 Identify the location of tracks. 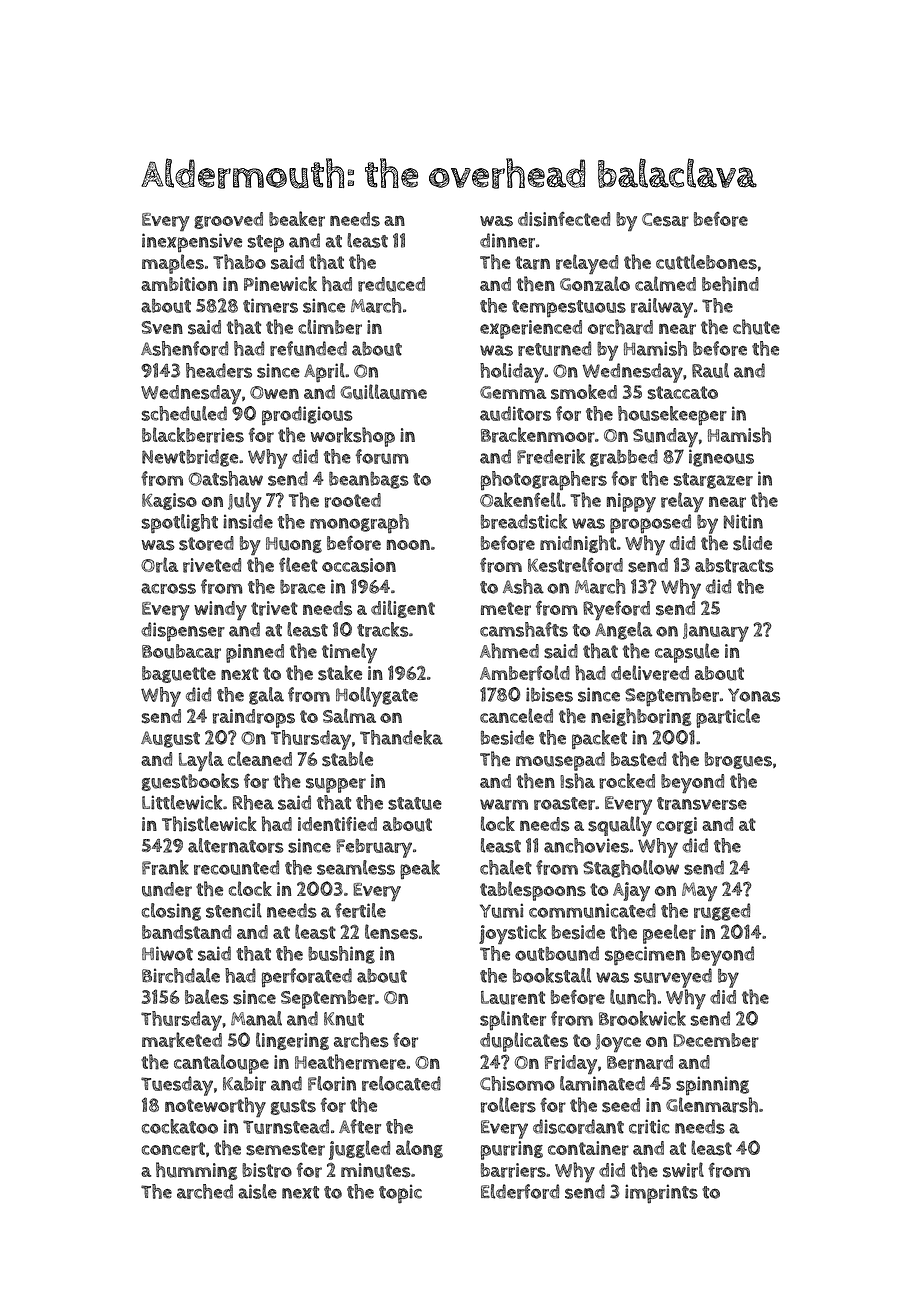
(383, 629).
